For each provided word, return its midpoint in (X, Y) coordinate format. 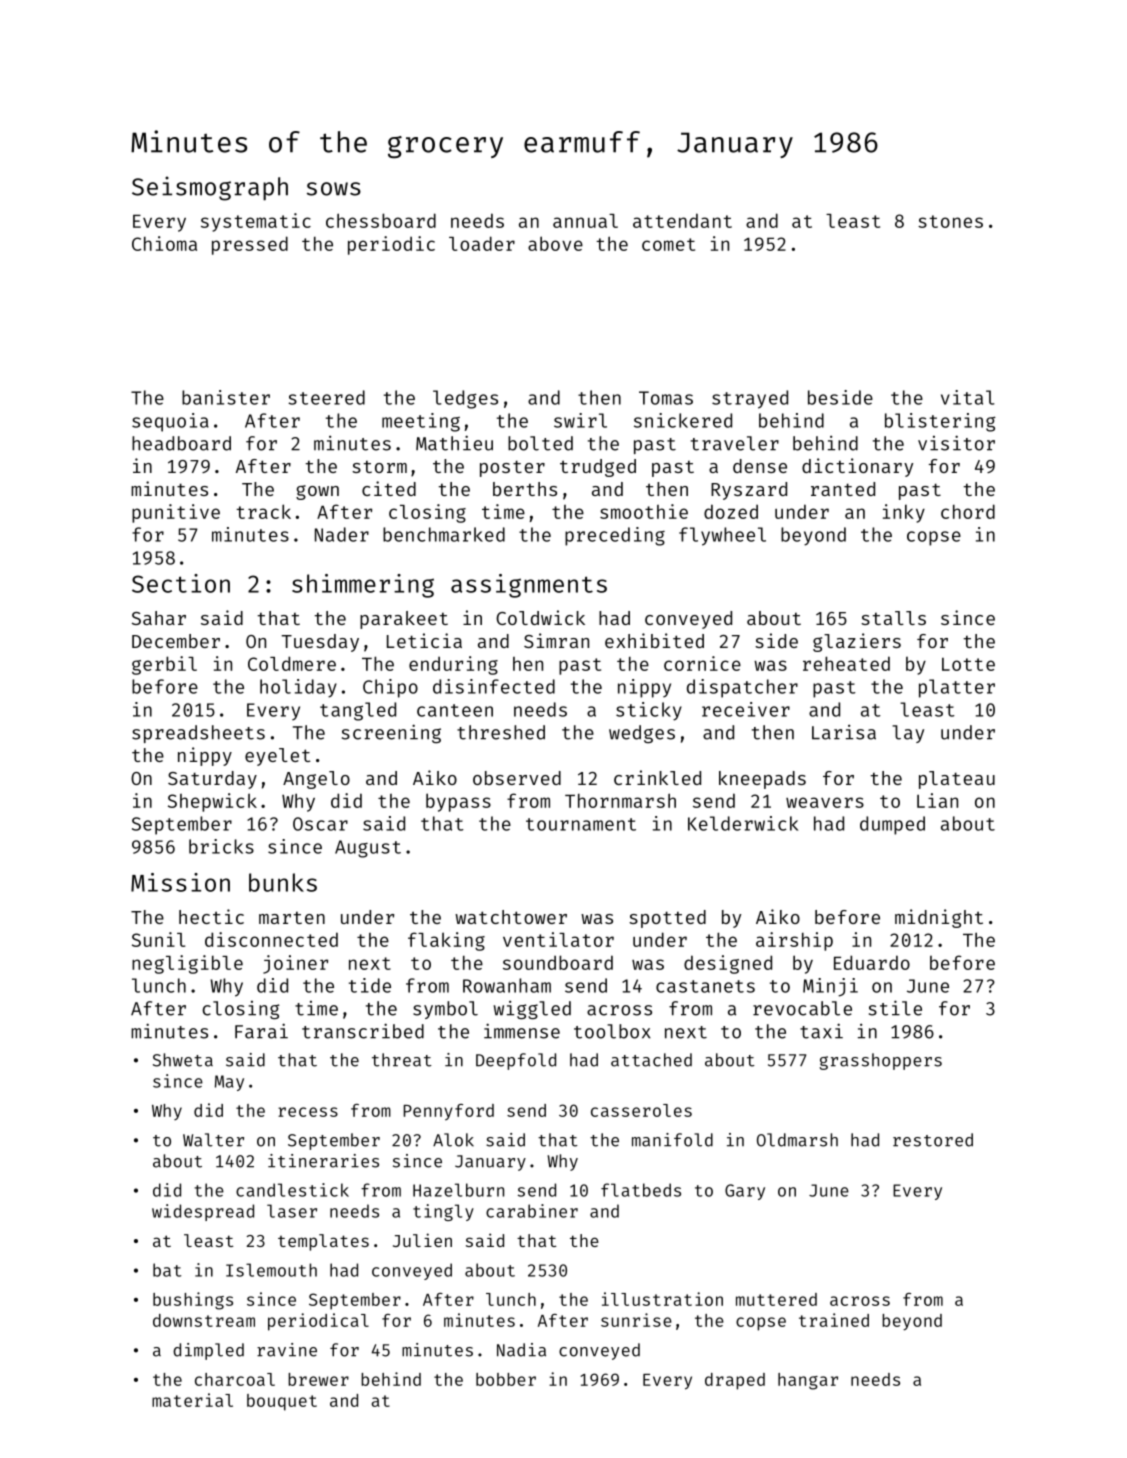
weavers (825, 802)
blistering (940, 422)
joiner (295, 964)
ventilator (558, 939)
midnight (939, 918)
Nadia (521, 1350)
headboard (181, 443)
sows (334, 189)
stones (950, 221)
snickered (683, 420)
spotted (667, 919)
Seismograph (210, 188)
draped (735, 1381)
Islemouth (271, 1270)
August (368, 849)
